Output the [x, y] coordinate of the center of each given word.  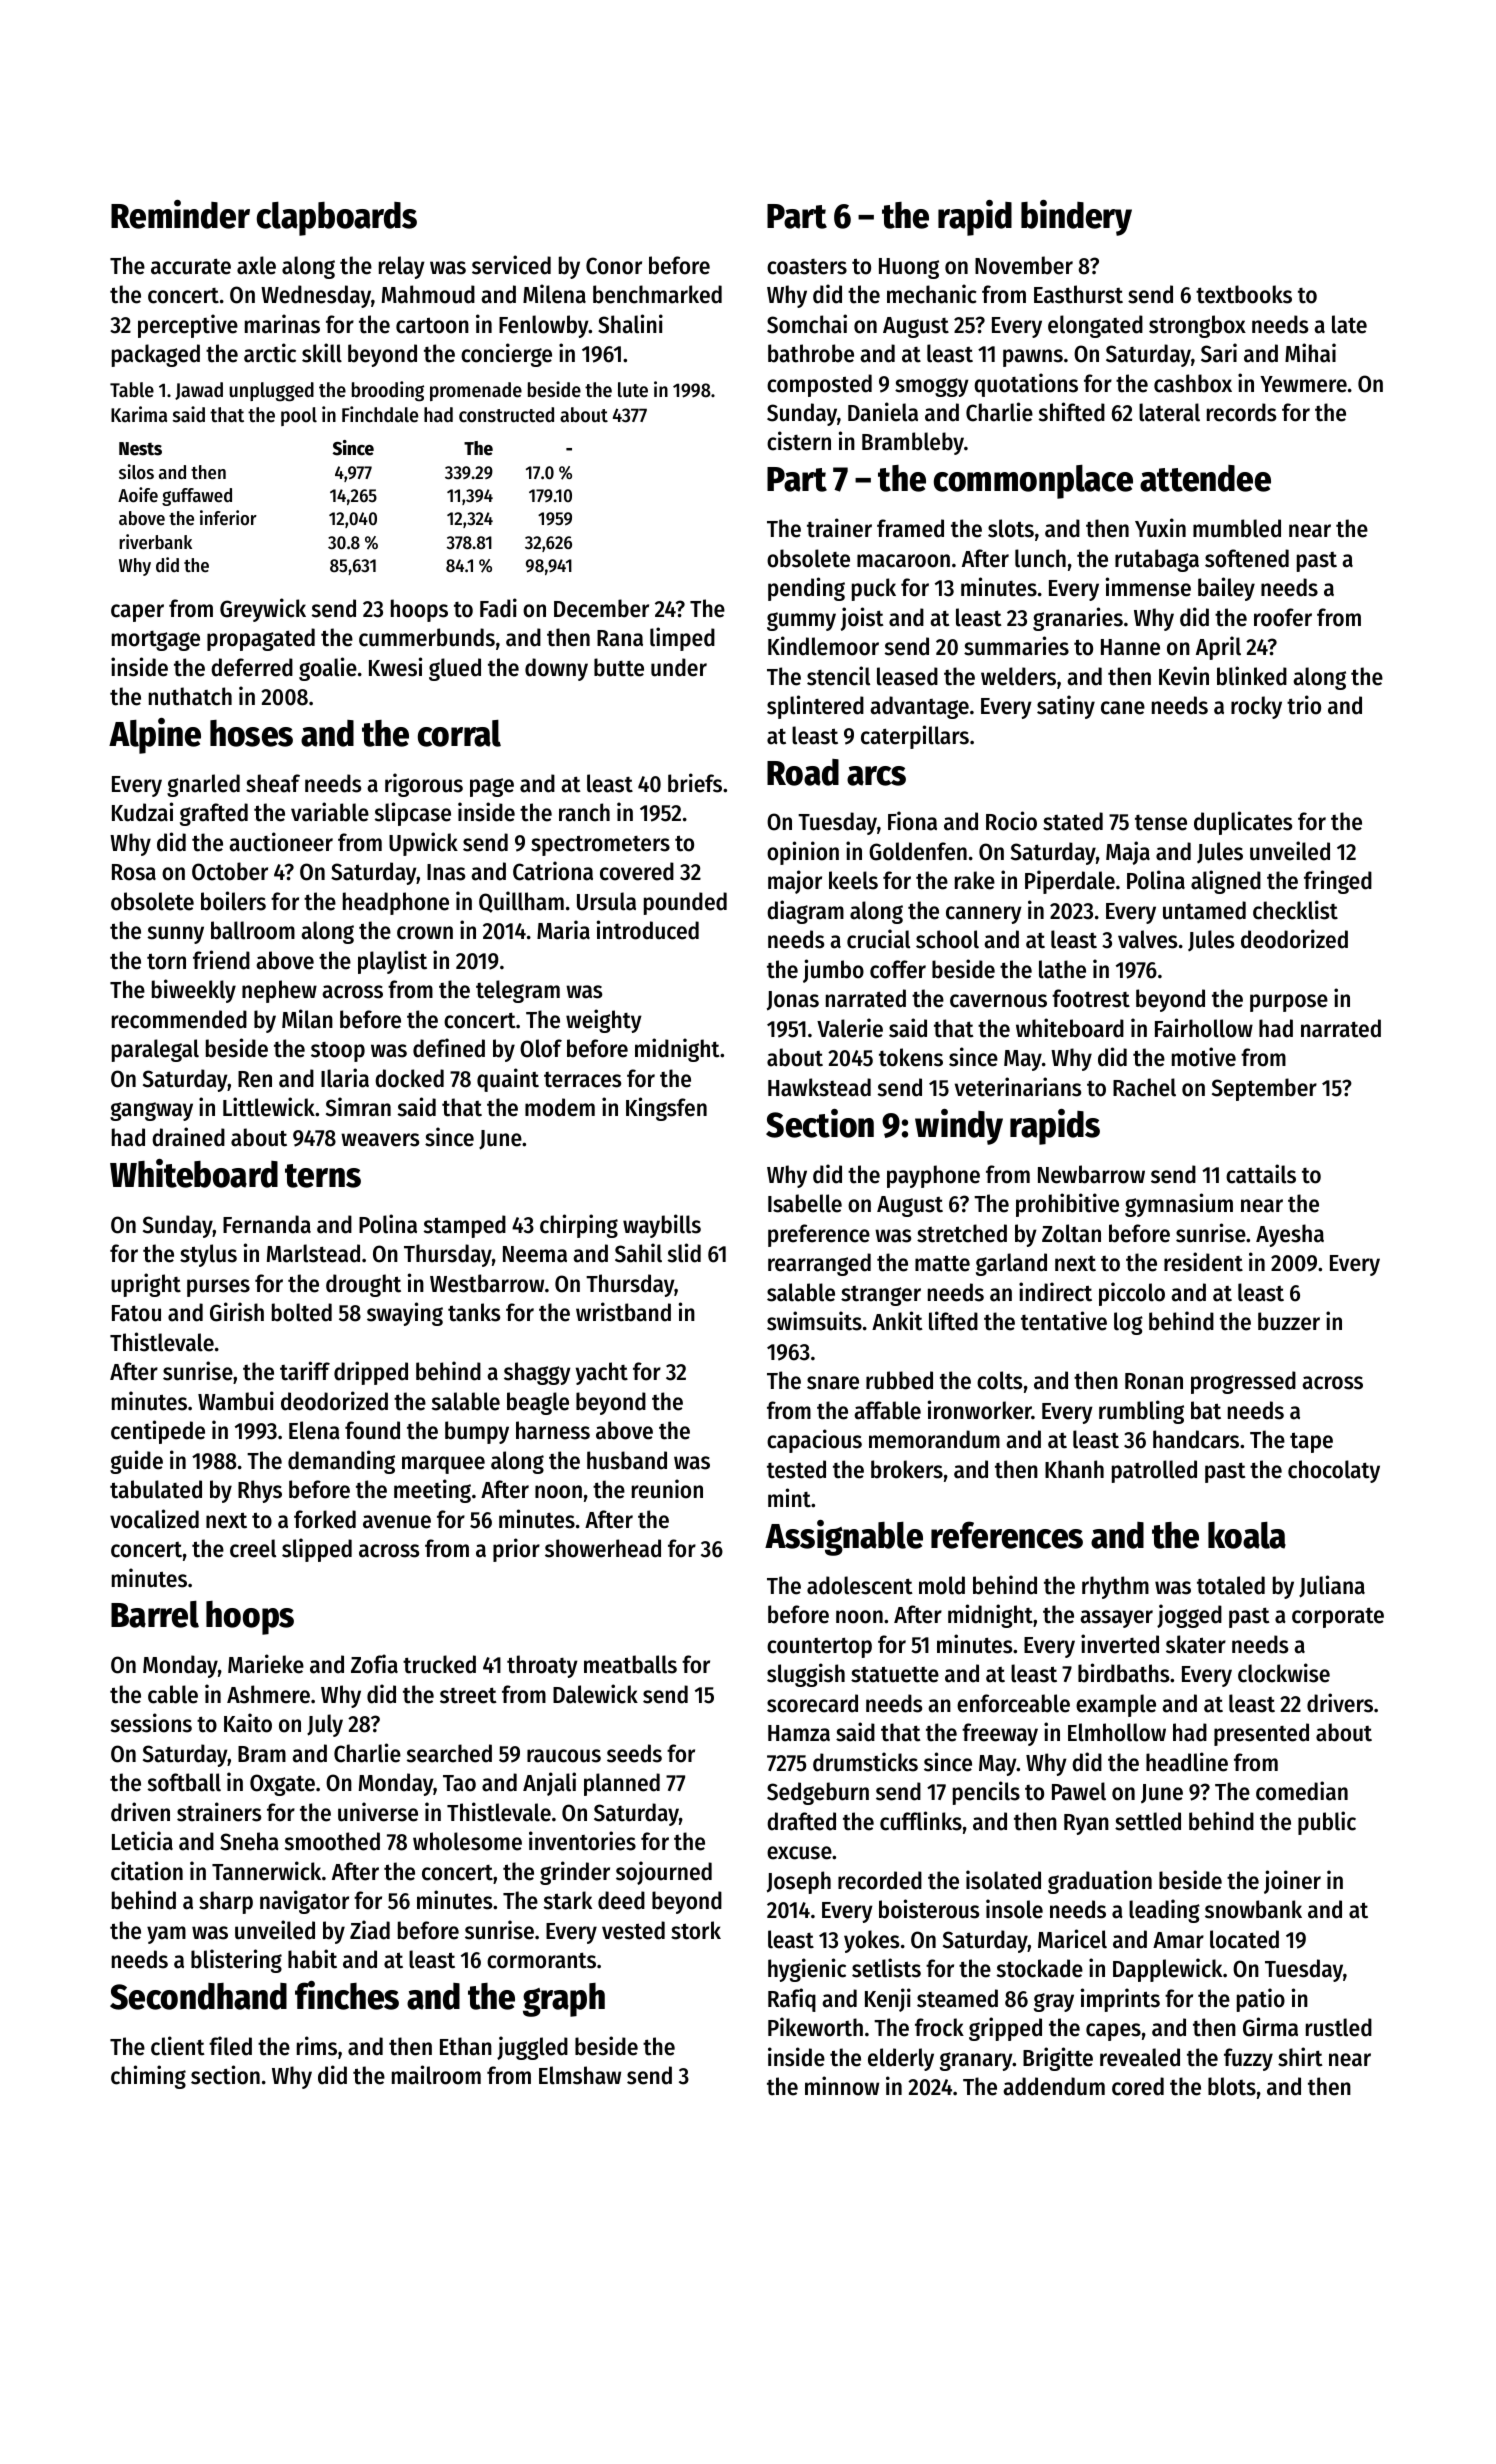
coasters [807, 267]
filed [230, 2046]
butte [619, 667]
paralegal [155, 1050]
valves [1147, 939]
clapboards [337, 219]
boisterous [929, 1909]
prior [516, 1550]
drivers [1340, 1703]
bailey [1226, 589]
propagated [261, 639]
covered [637, 871]
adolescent [860, 1585]
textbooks [1244, 294]
